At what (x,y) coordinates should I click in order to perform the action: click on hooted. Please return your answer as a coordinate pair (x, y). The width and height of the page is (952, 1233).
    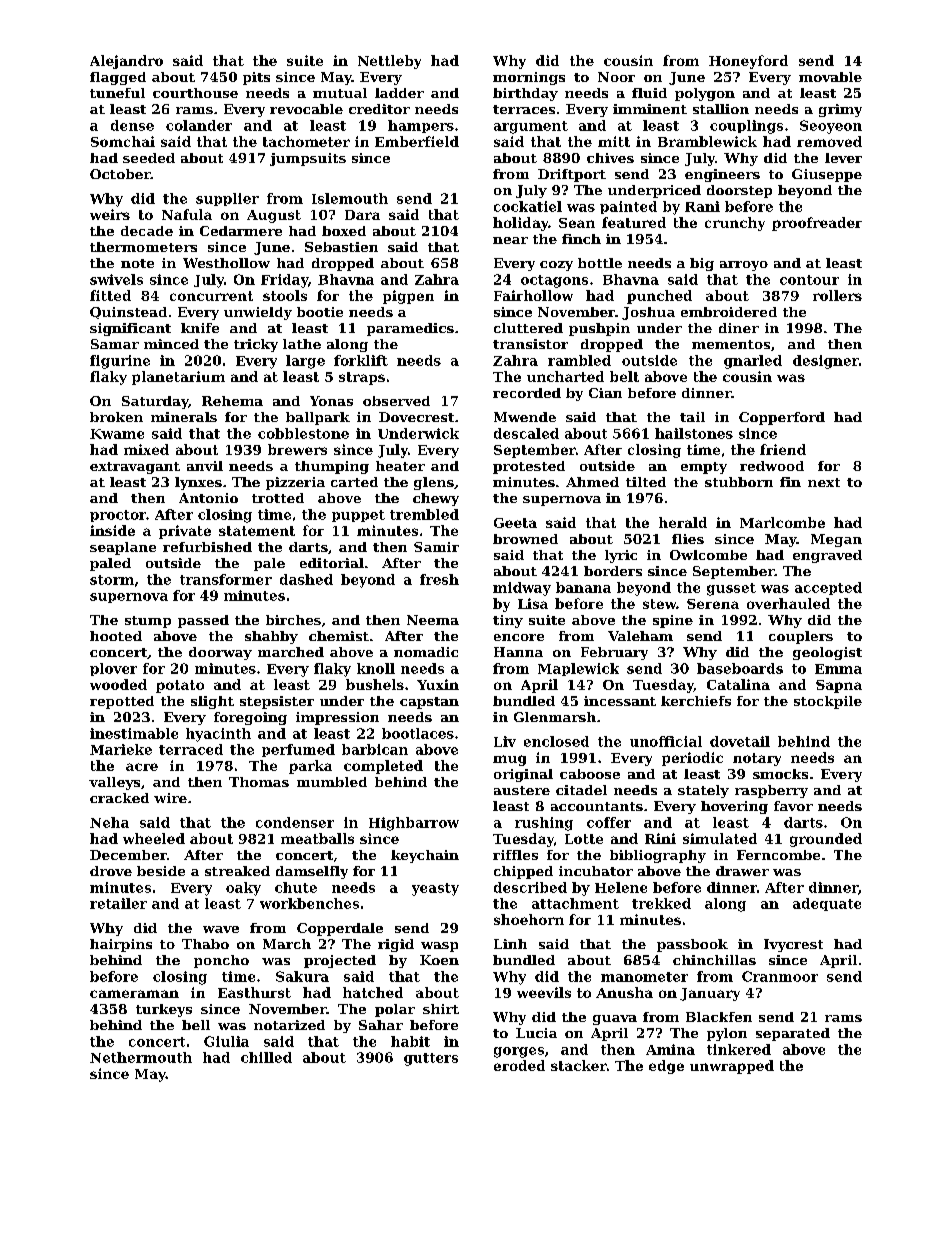
    Looking at the image, I should click on (116, 636).
